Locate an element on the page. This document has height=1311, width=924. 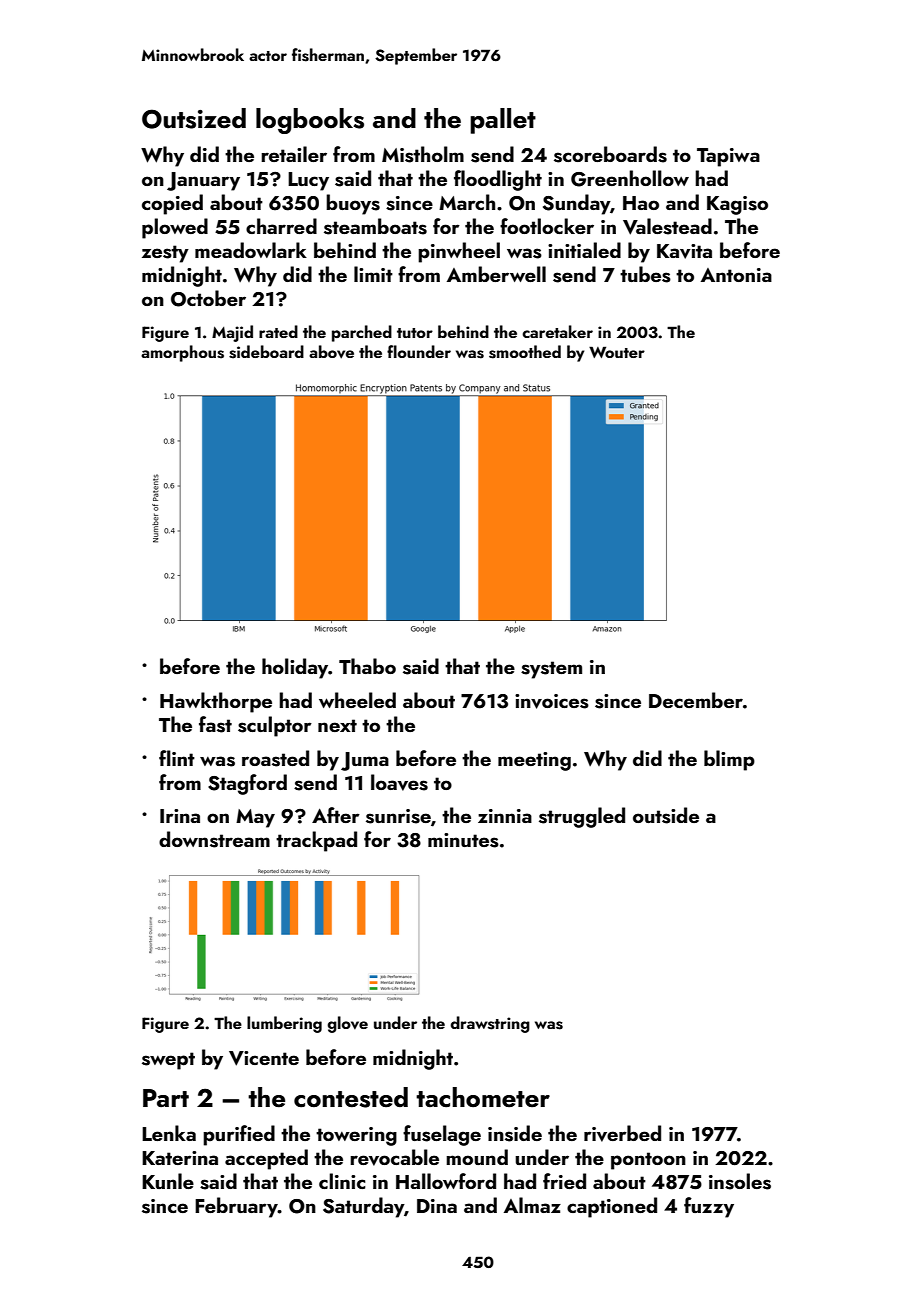
lumbering is located at coordinates (284, 1024).
